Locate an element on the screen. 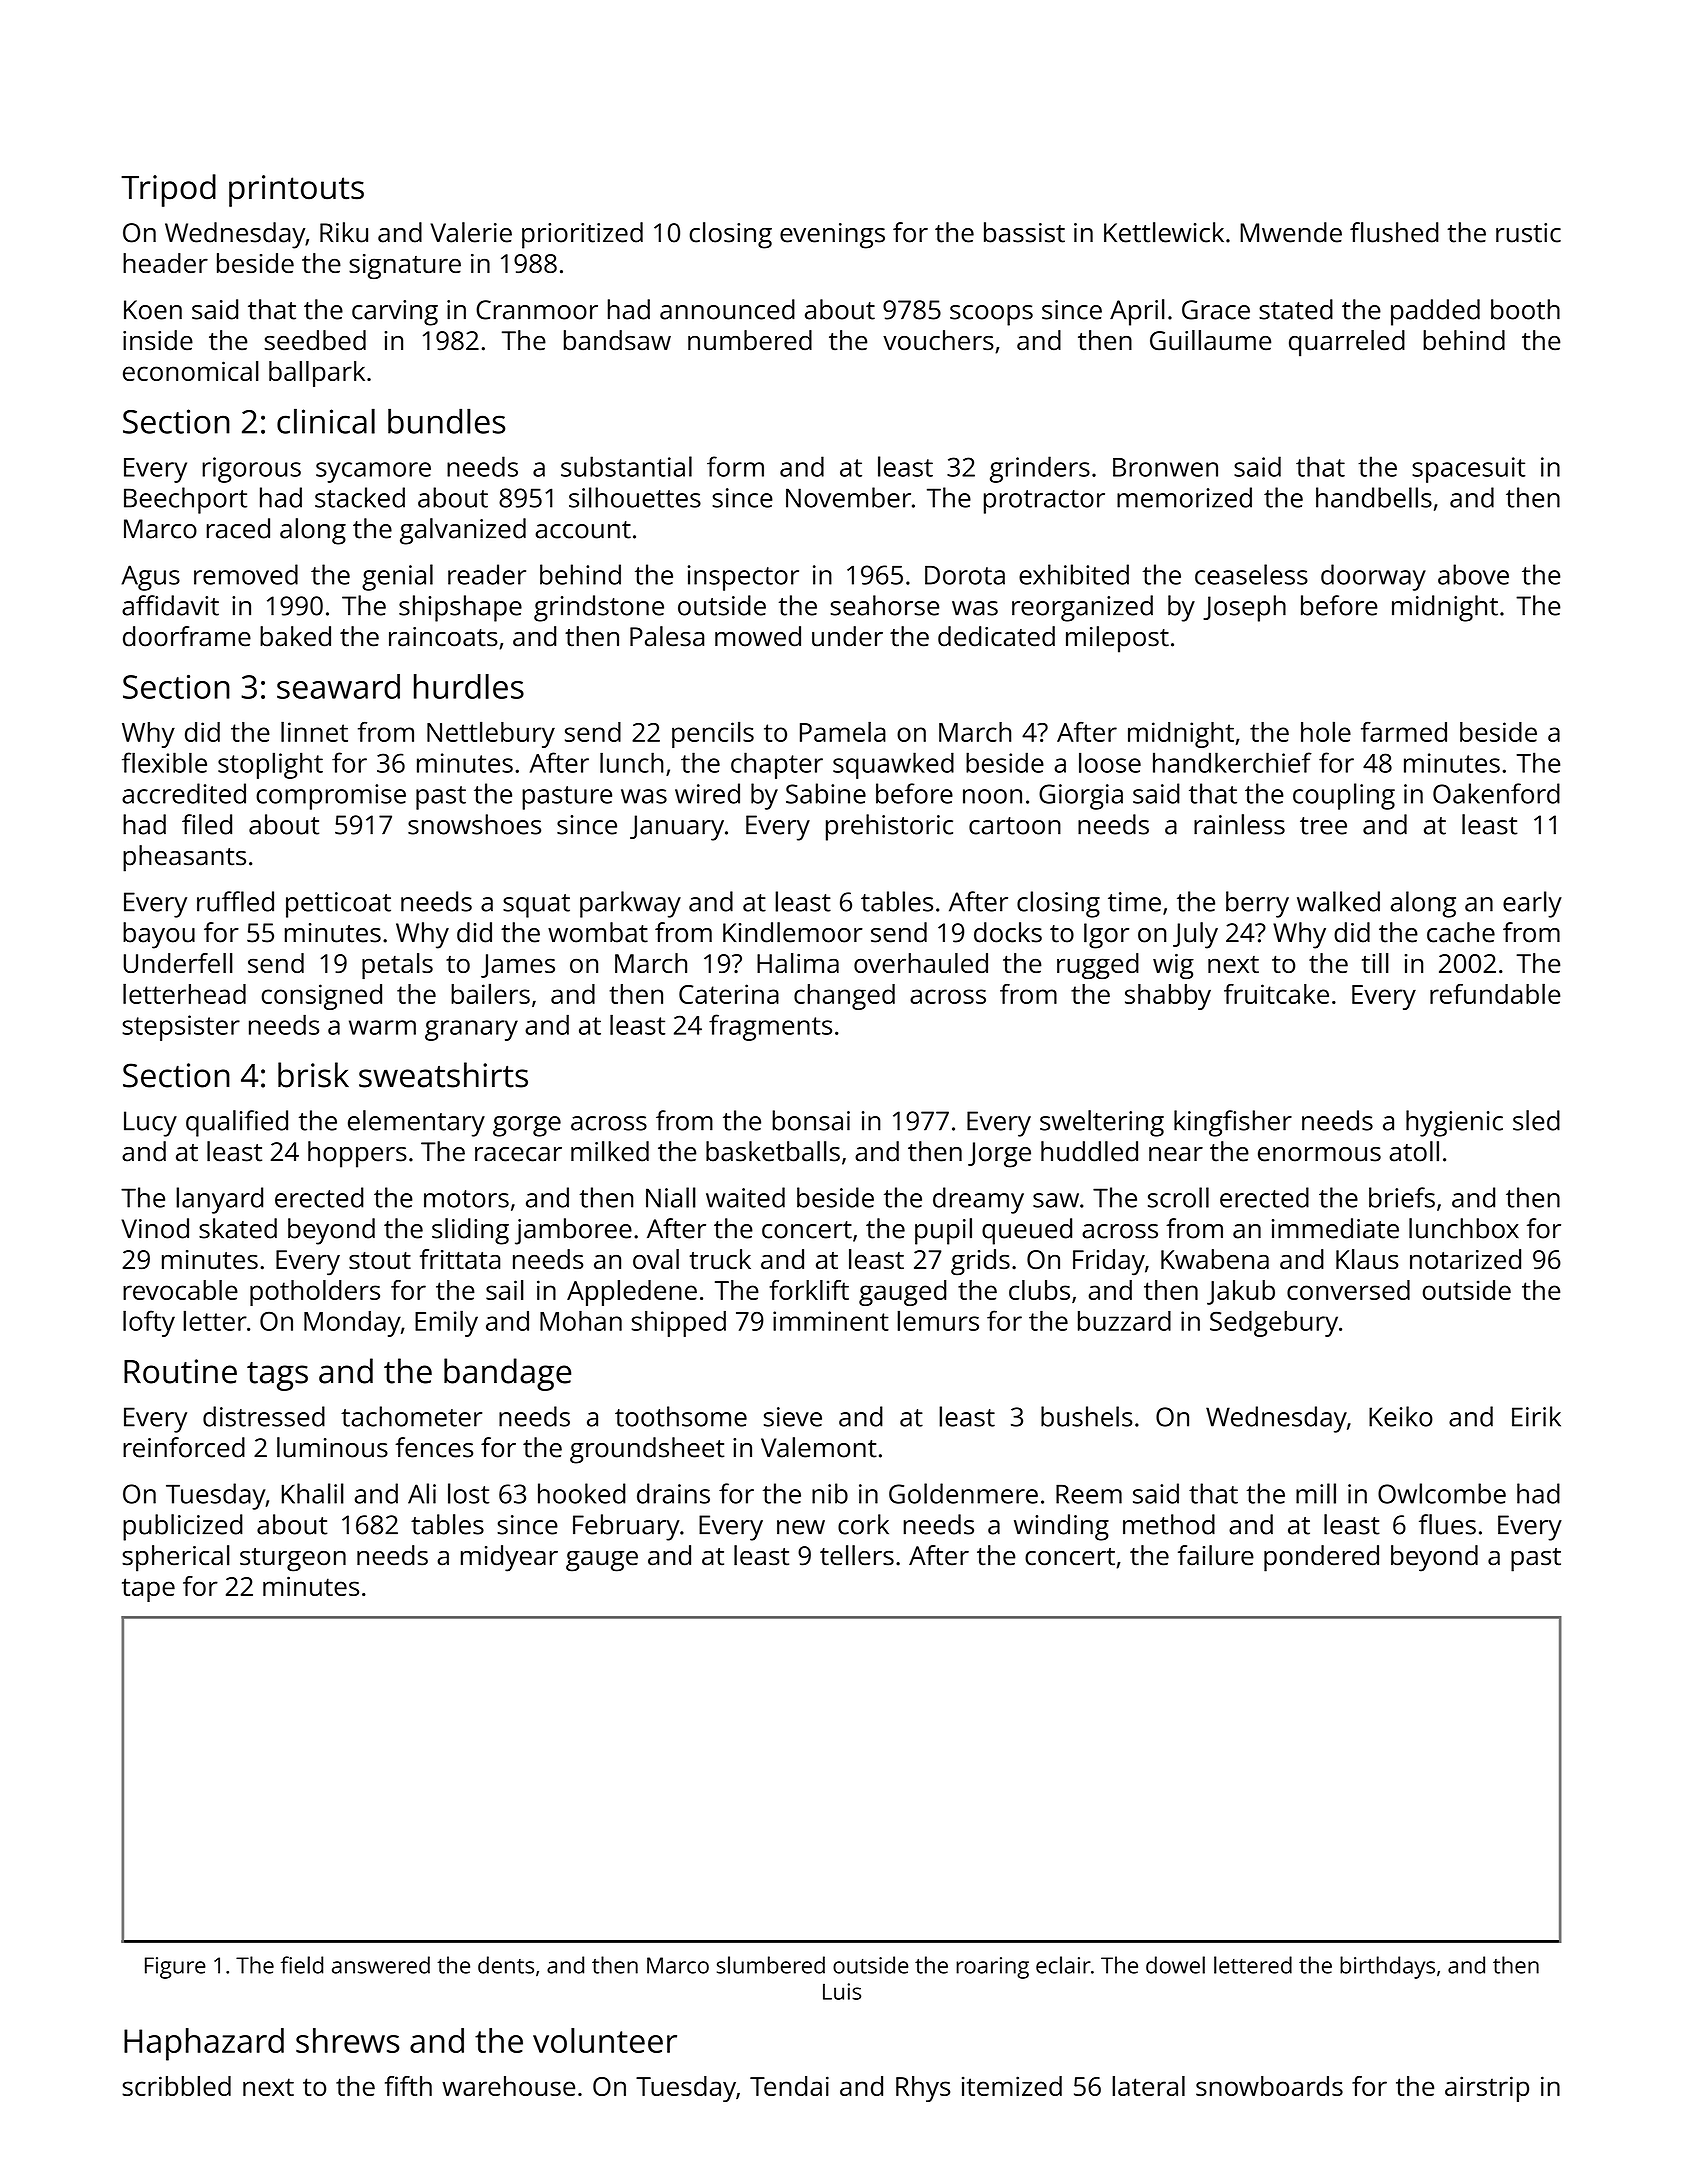 The image size is (1683, 2178). handbells is located at coordinates (1374, 497).
